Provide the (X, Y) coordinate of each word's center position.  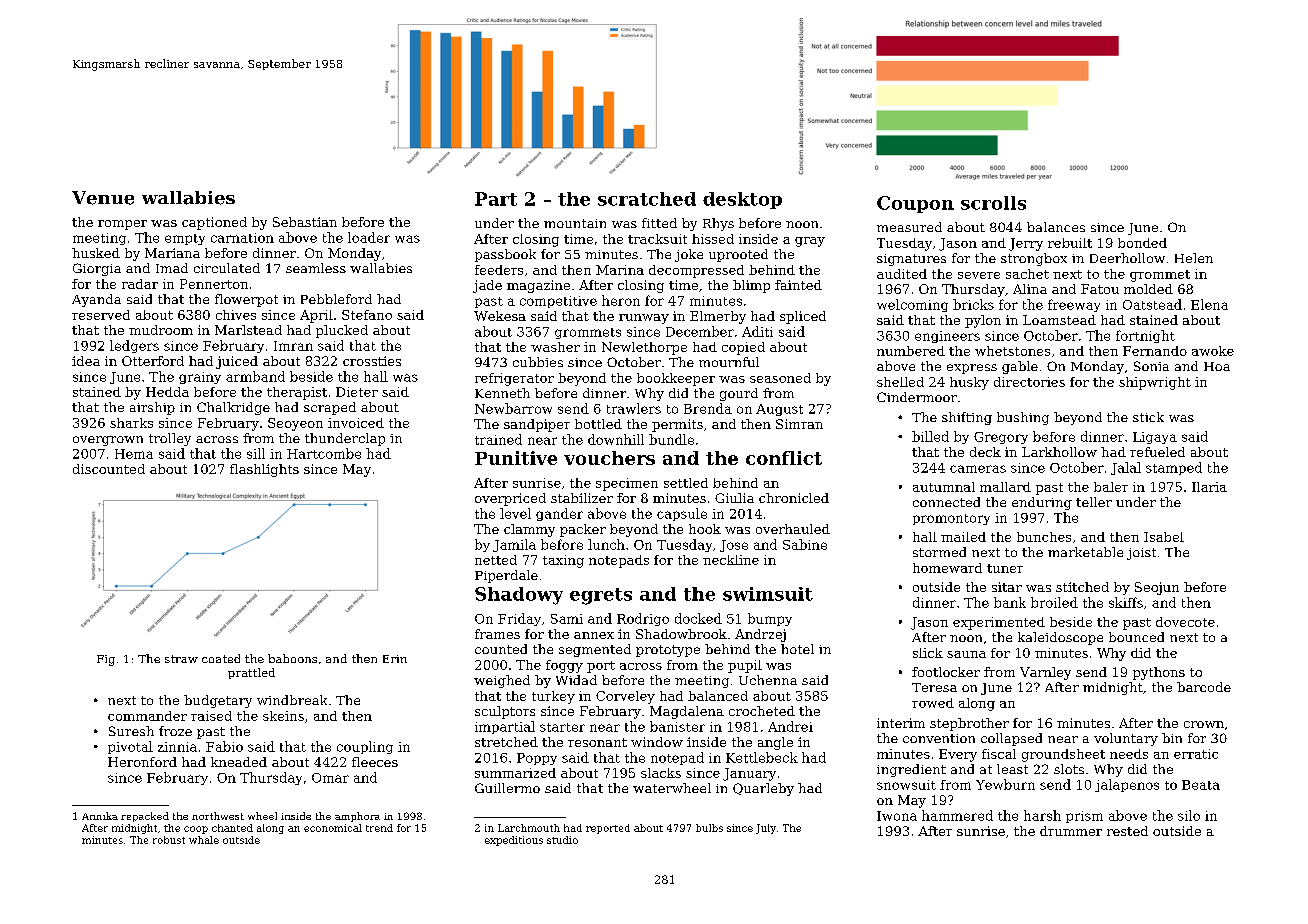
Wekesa (500, 316)
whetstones (1012, 351)
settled (686, 483)
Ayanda (96, 300)
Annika (100, 816)
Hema (134, 454)
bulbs (709, 828)
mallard (1005, 487)
